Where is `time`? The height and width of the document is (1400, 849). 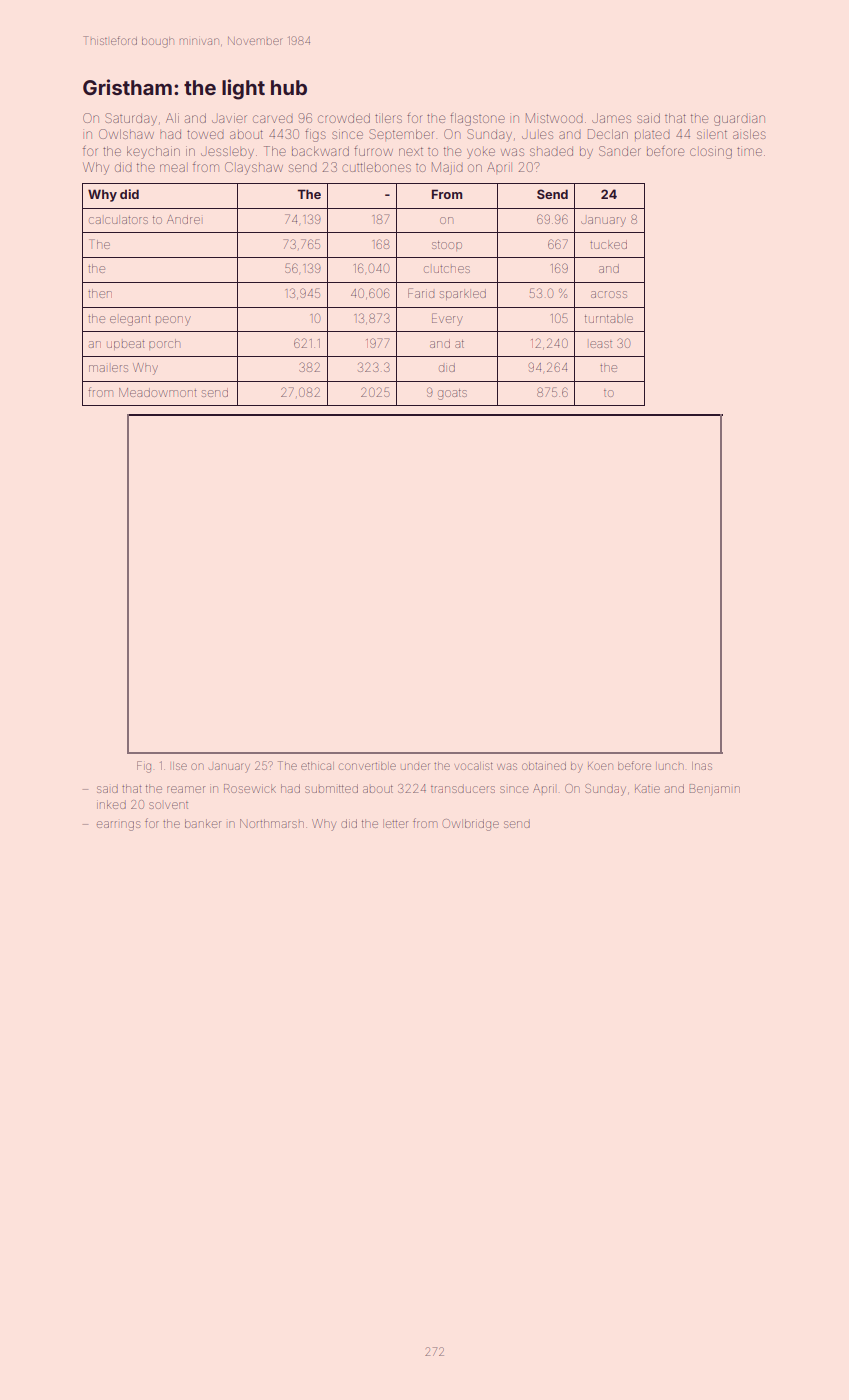
time is located at coordinates (749, 151).
